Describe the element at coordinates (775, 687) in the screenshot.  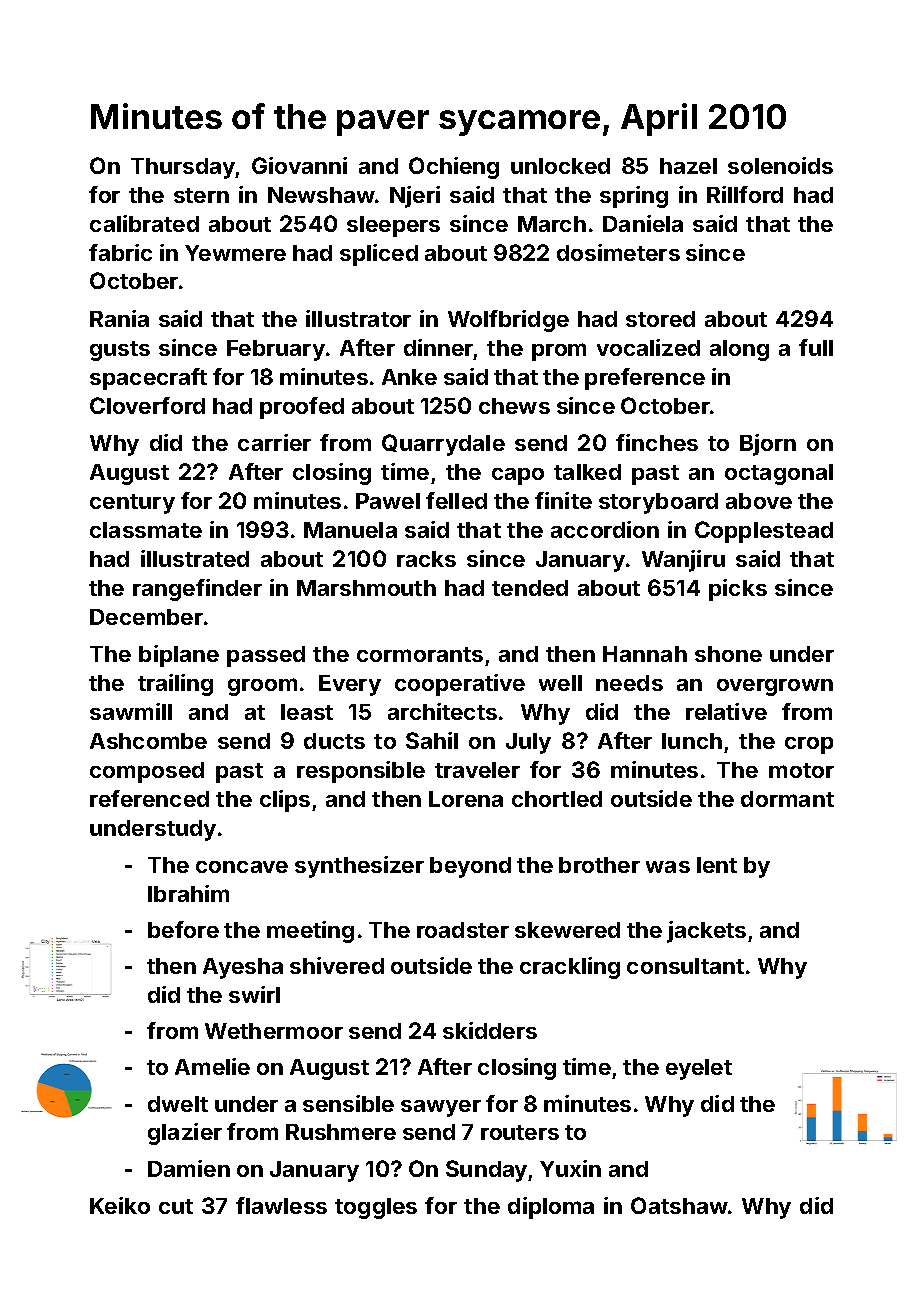
I see `overgrown` at that location.
